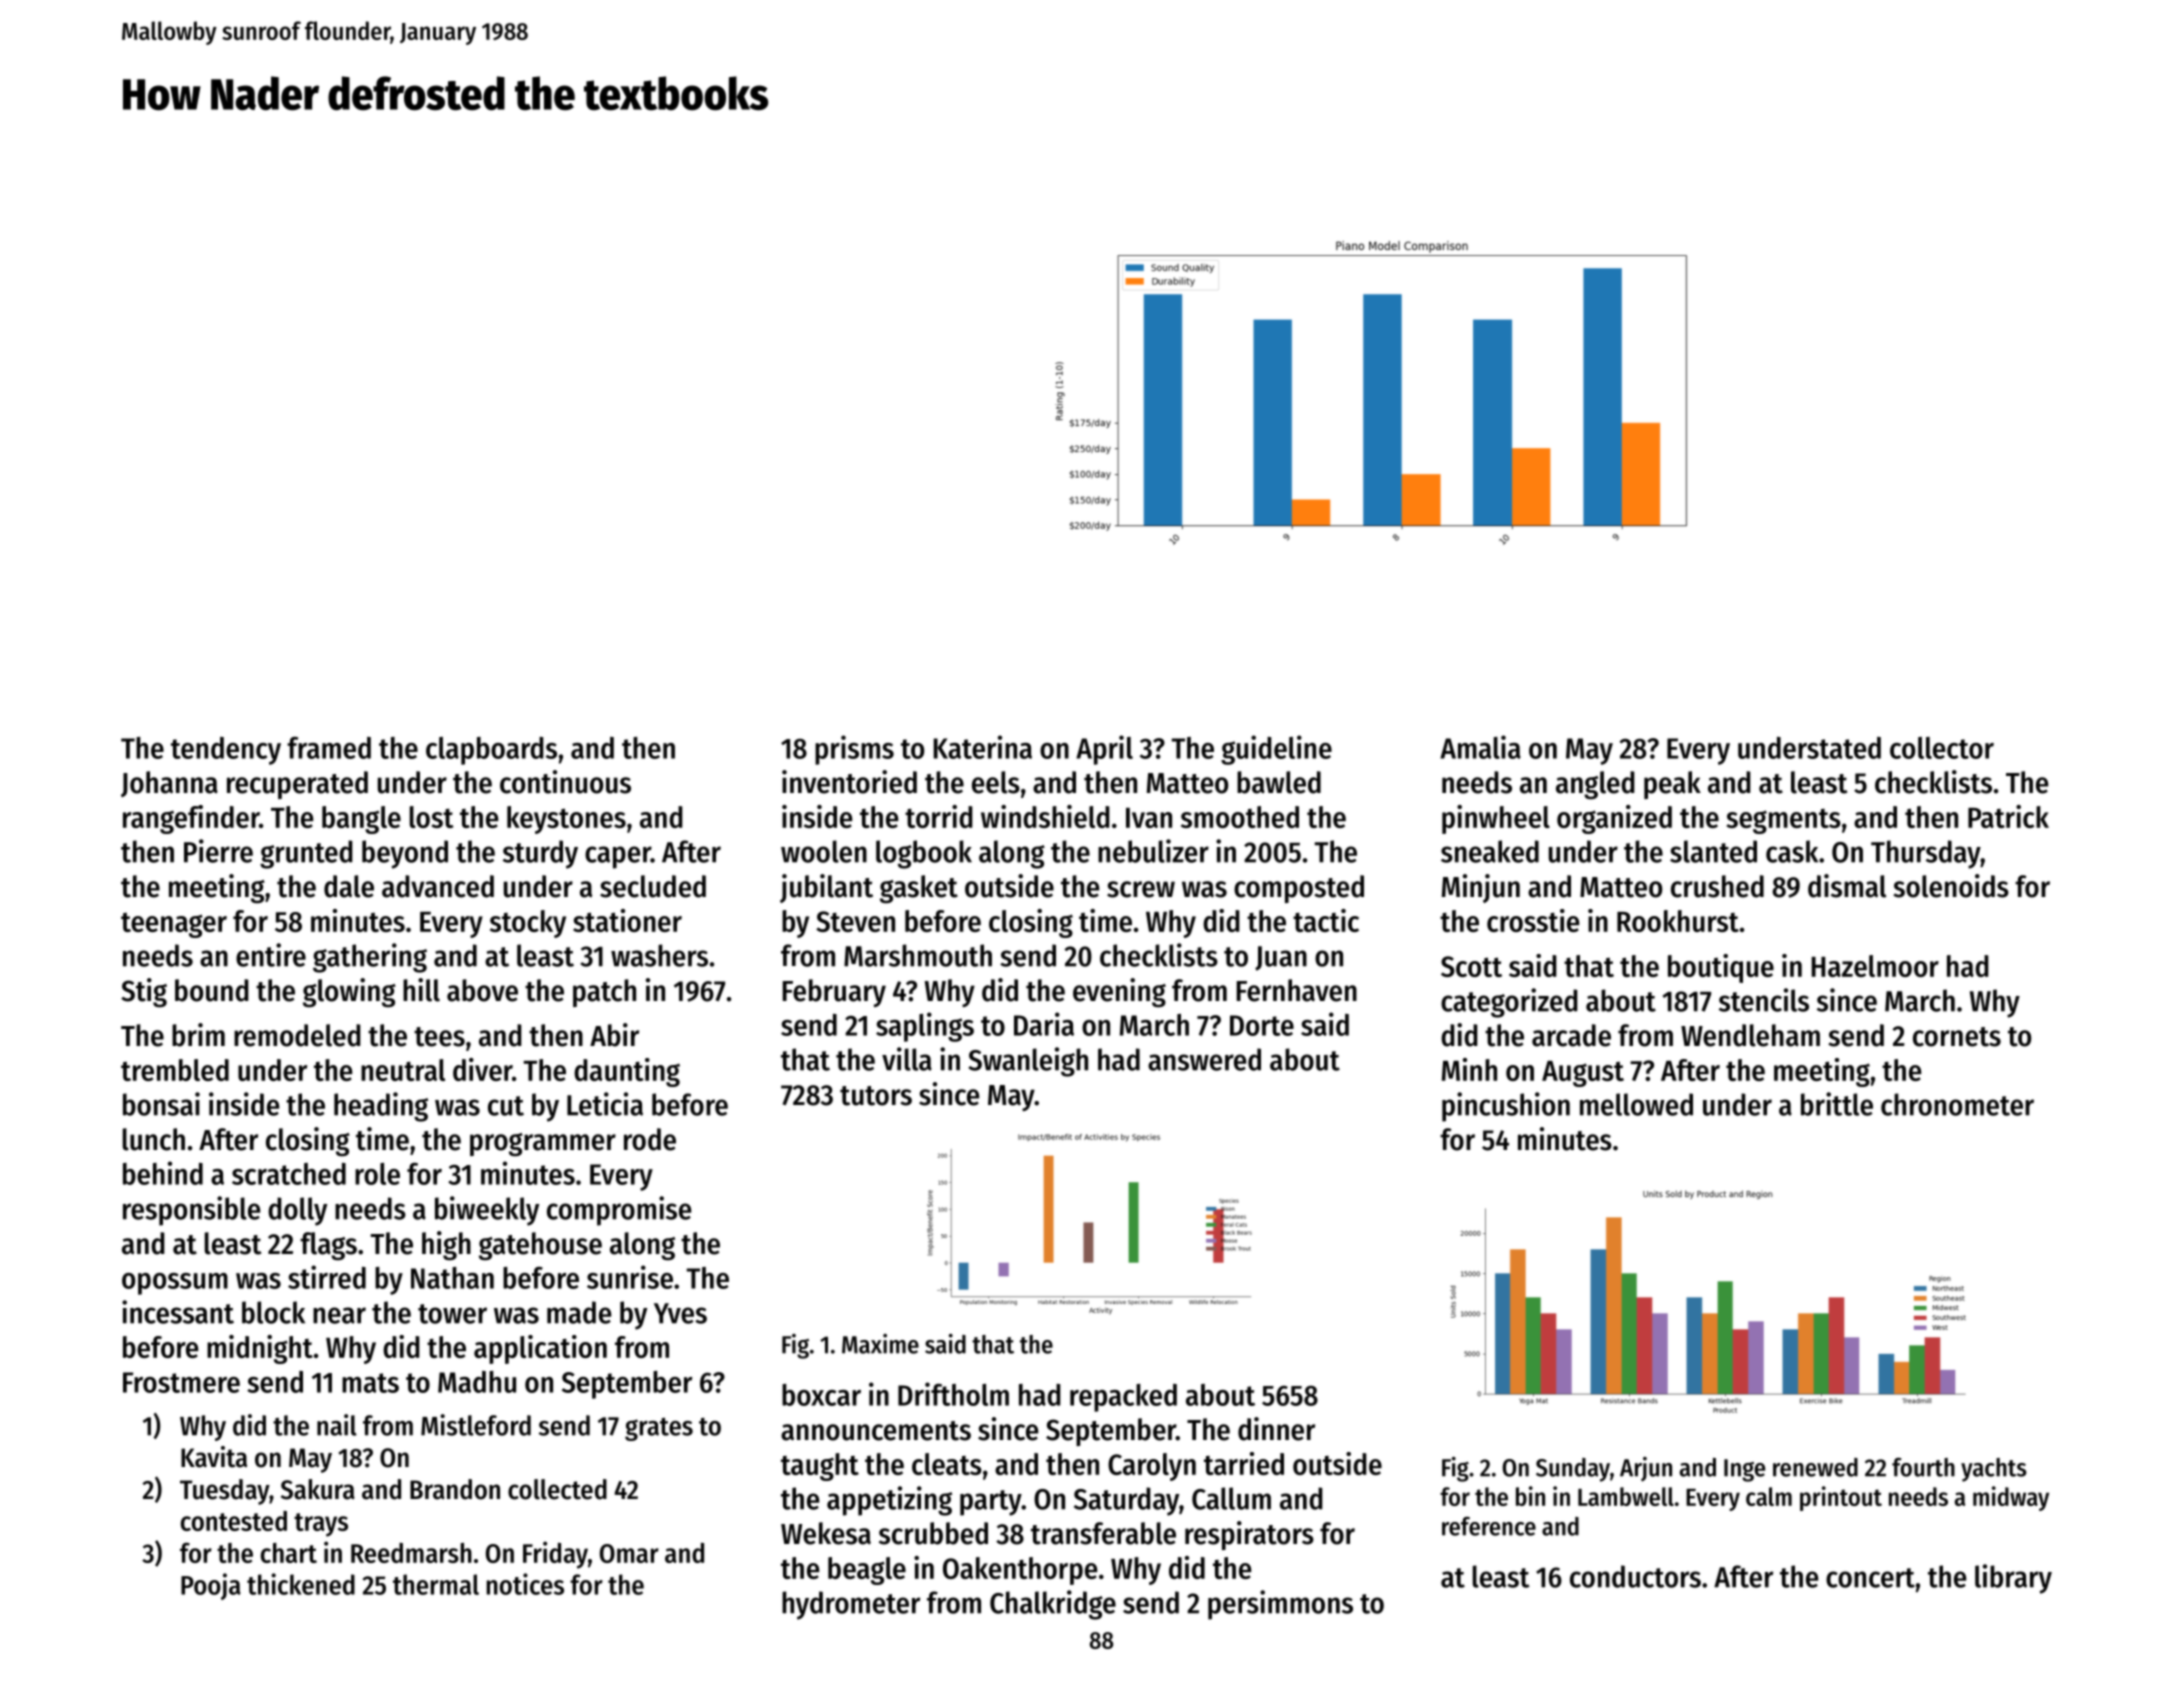 The width and height of the document is (2178, 1683). What do you see at coordinates (1123, 1398) in the document?
I see `repacked` at bounding box center [1123, 1398].
